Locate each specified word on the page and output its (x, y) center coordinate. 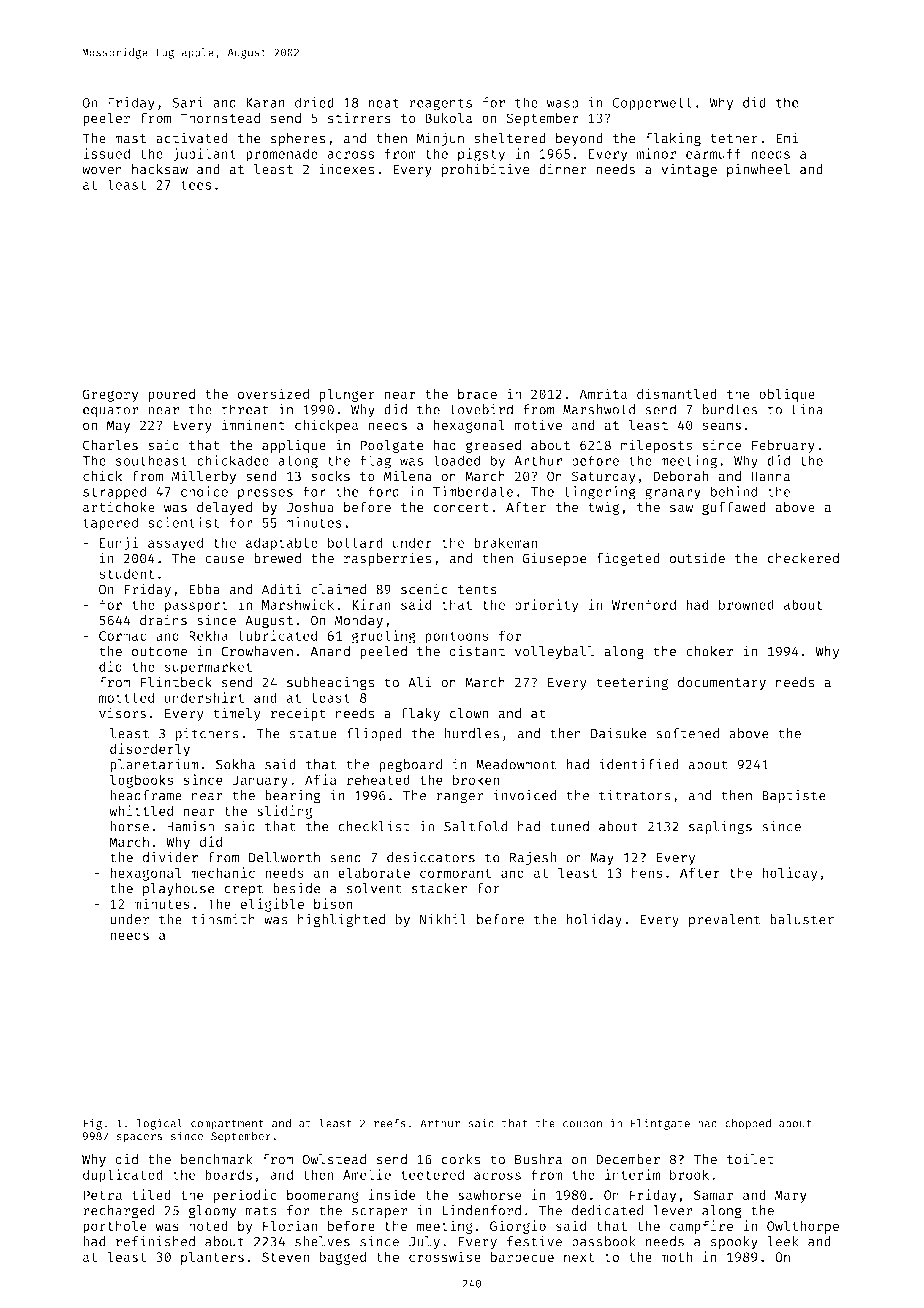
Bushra (538, 1159)
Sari (187, 102)
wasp (563, 105)
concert (461, 508)
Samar (713, 1195)
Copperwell (652, 103)
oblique (787, 395)
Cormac (122, 636)
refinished (155, 1241)
